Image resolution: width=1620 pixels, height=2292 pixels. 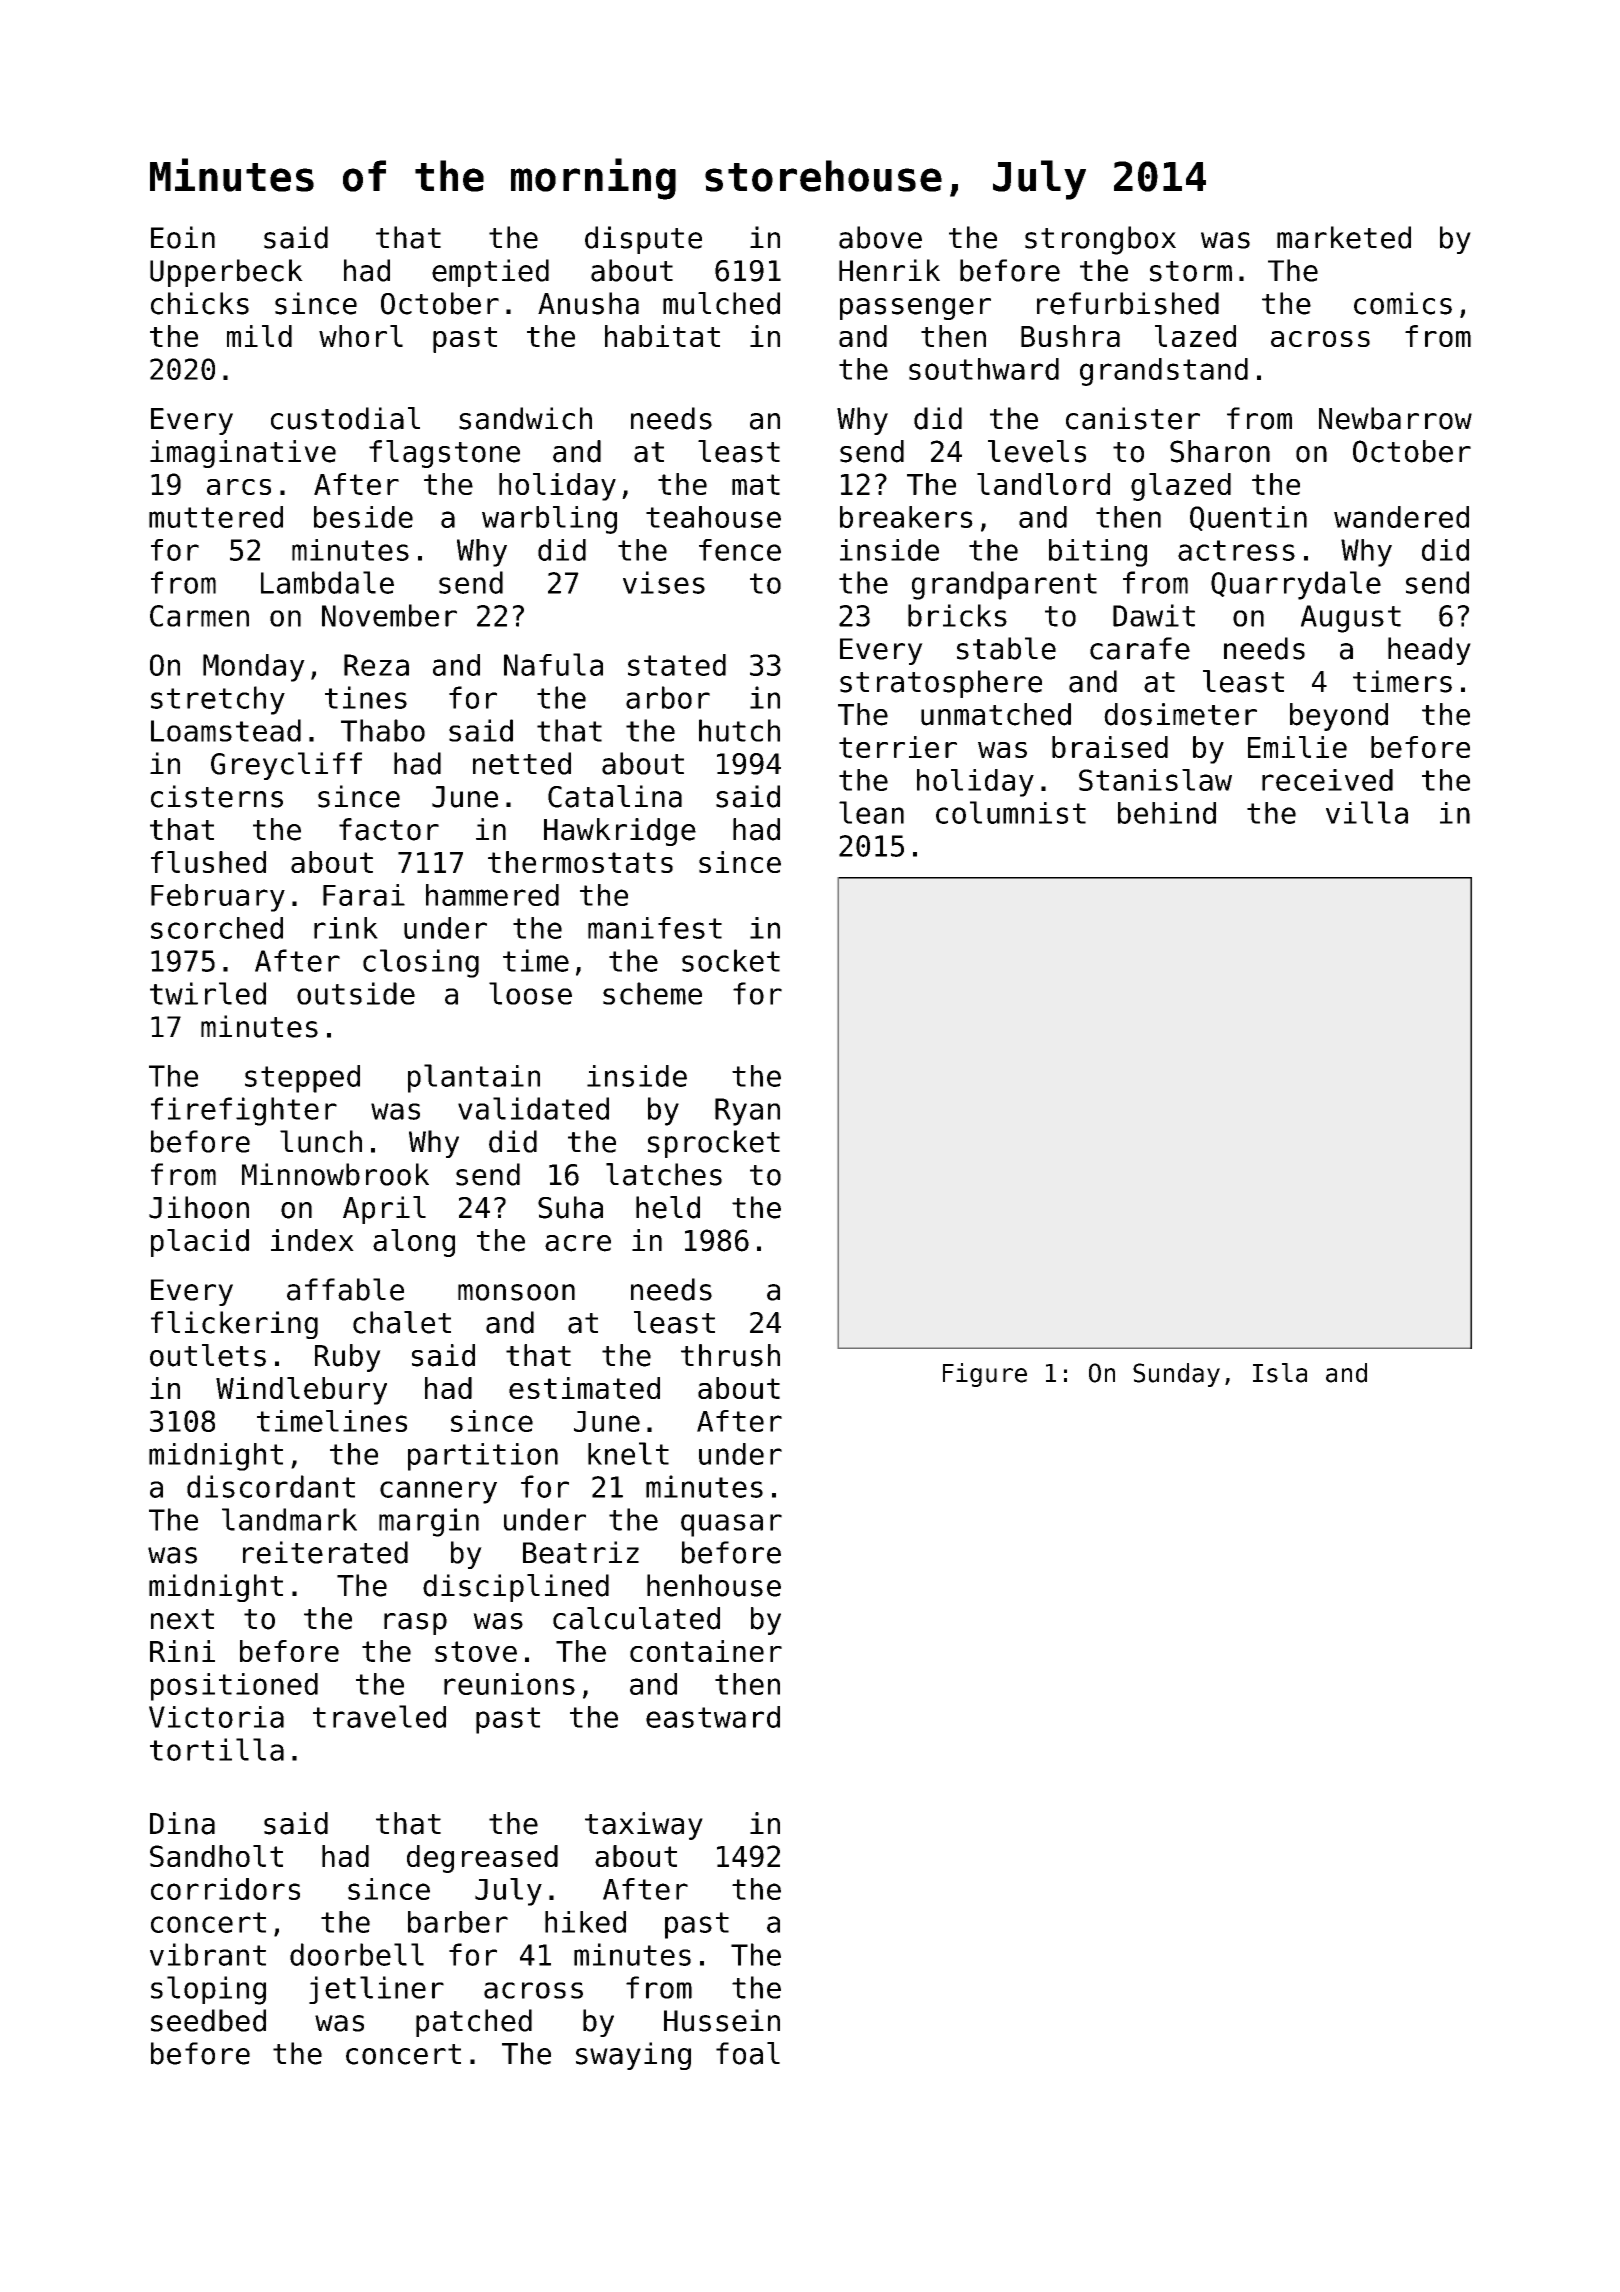 What do you see at coordinates (722, 2020) in the document?
I see `Hussein` at bounding box center [722, 2020].
